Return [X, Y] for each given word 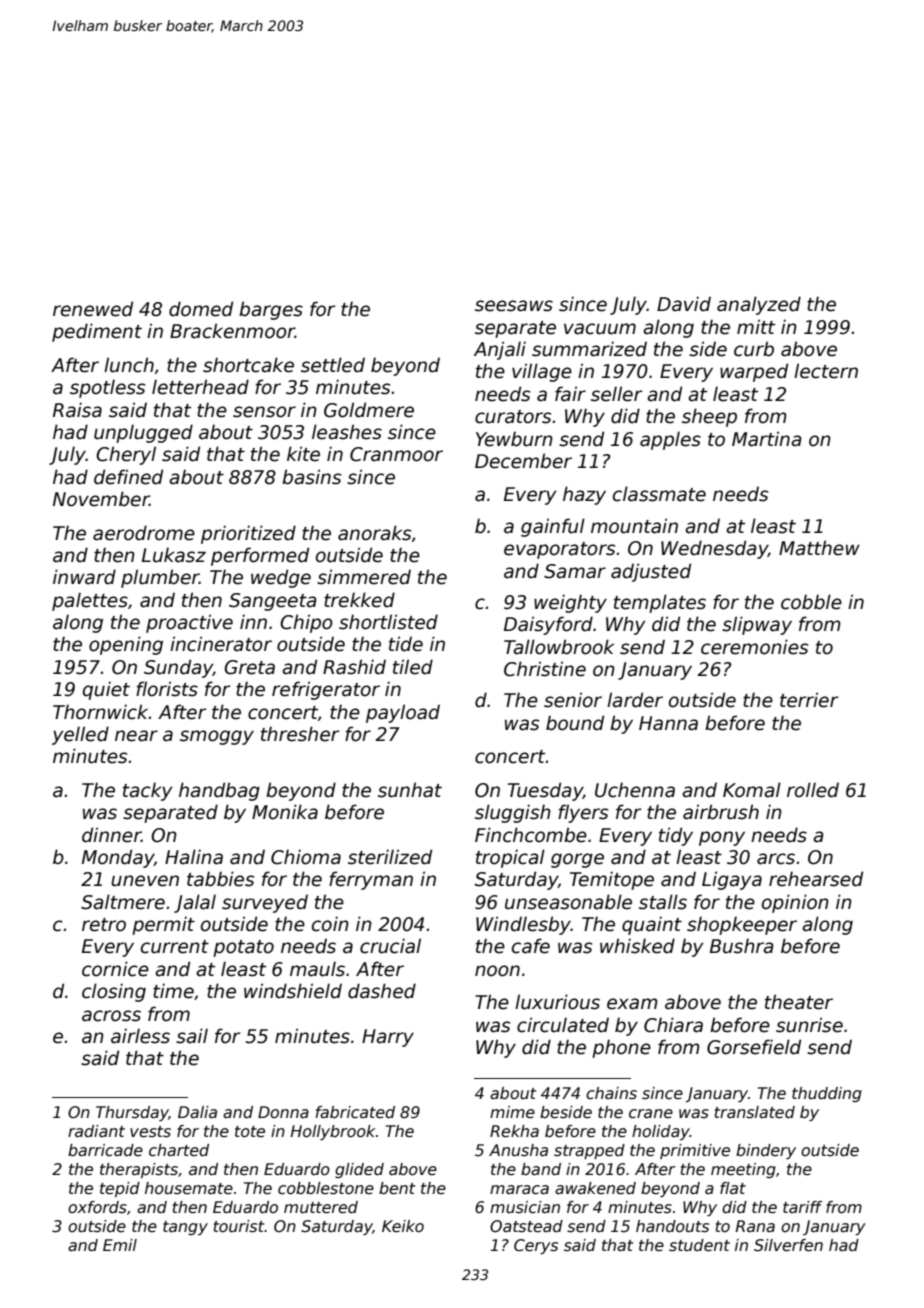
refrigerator [326, 690]
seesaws [514, 306]
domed [201, 309]
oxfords [97, 1207]
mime [512, 1112]
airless [140, 1036]
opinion [795, 903]
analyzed [759, 305]
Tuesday [545, 791]
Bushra [742, 946]
